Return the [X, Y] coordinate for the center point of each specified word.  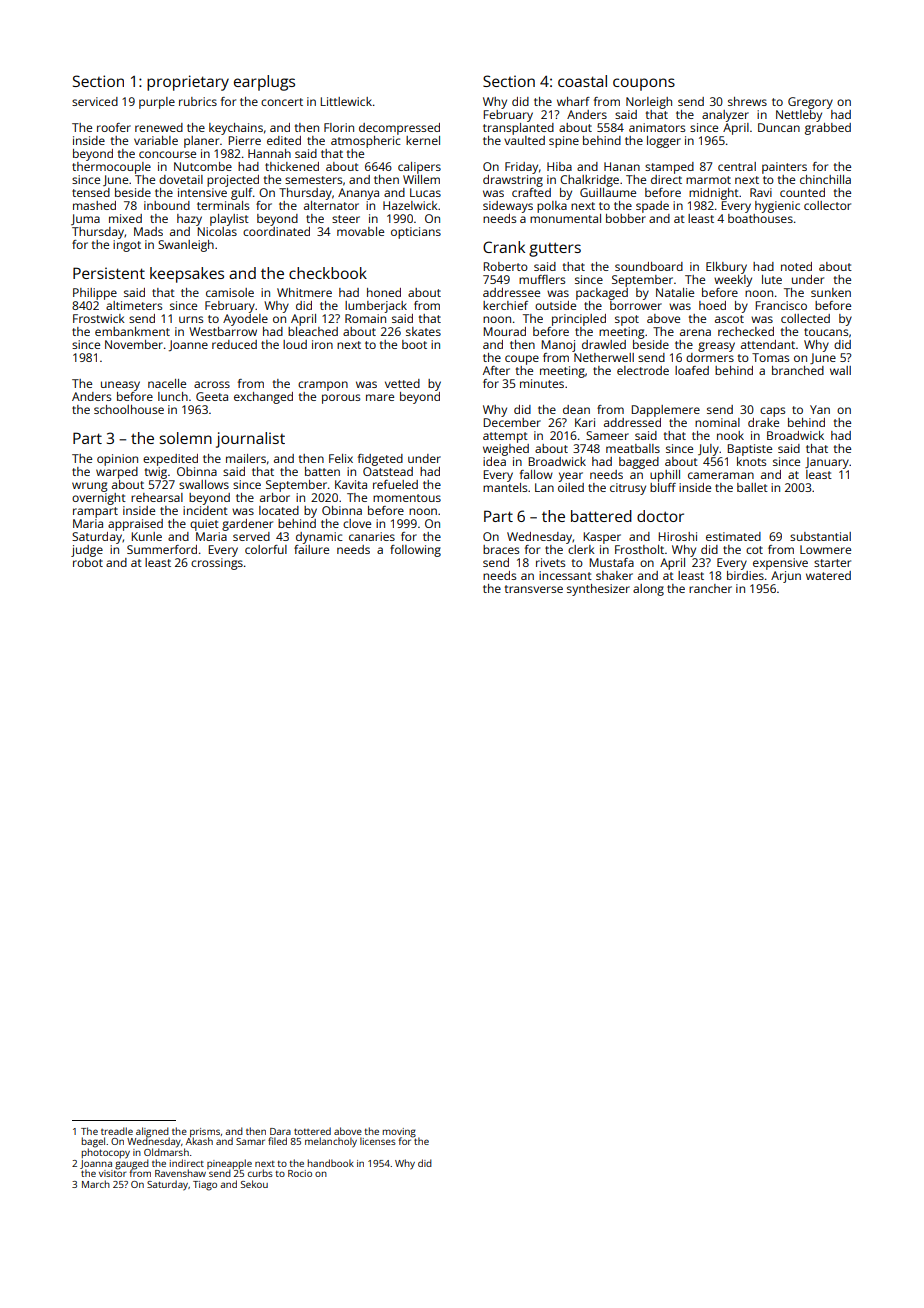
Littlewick [346, 101]
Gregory [810, 103]
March [96, 1184]
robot [88, 562]
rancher [710, 588]
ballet [752, 487]
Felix [341, 458]
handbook [331, 1163]
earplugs [264, 83]
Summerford [162, 549]
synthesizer [598, 590]
